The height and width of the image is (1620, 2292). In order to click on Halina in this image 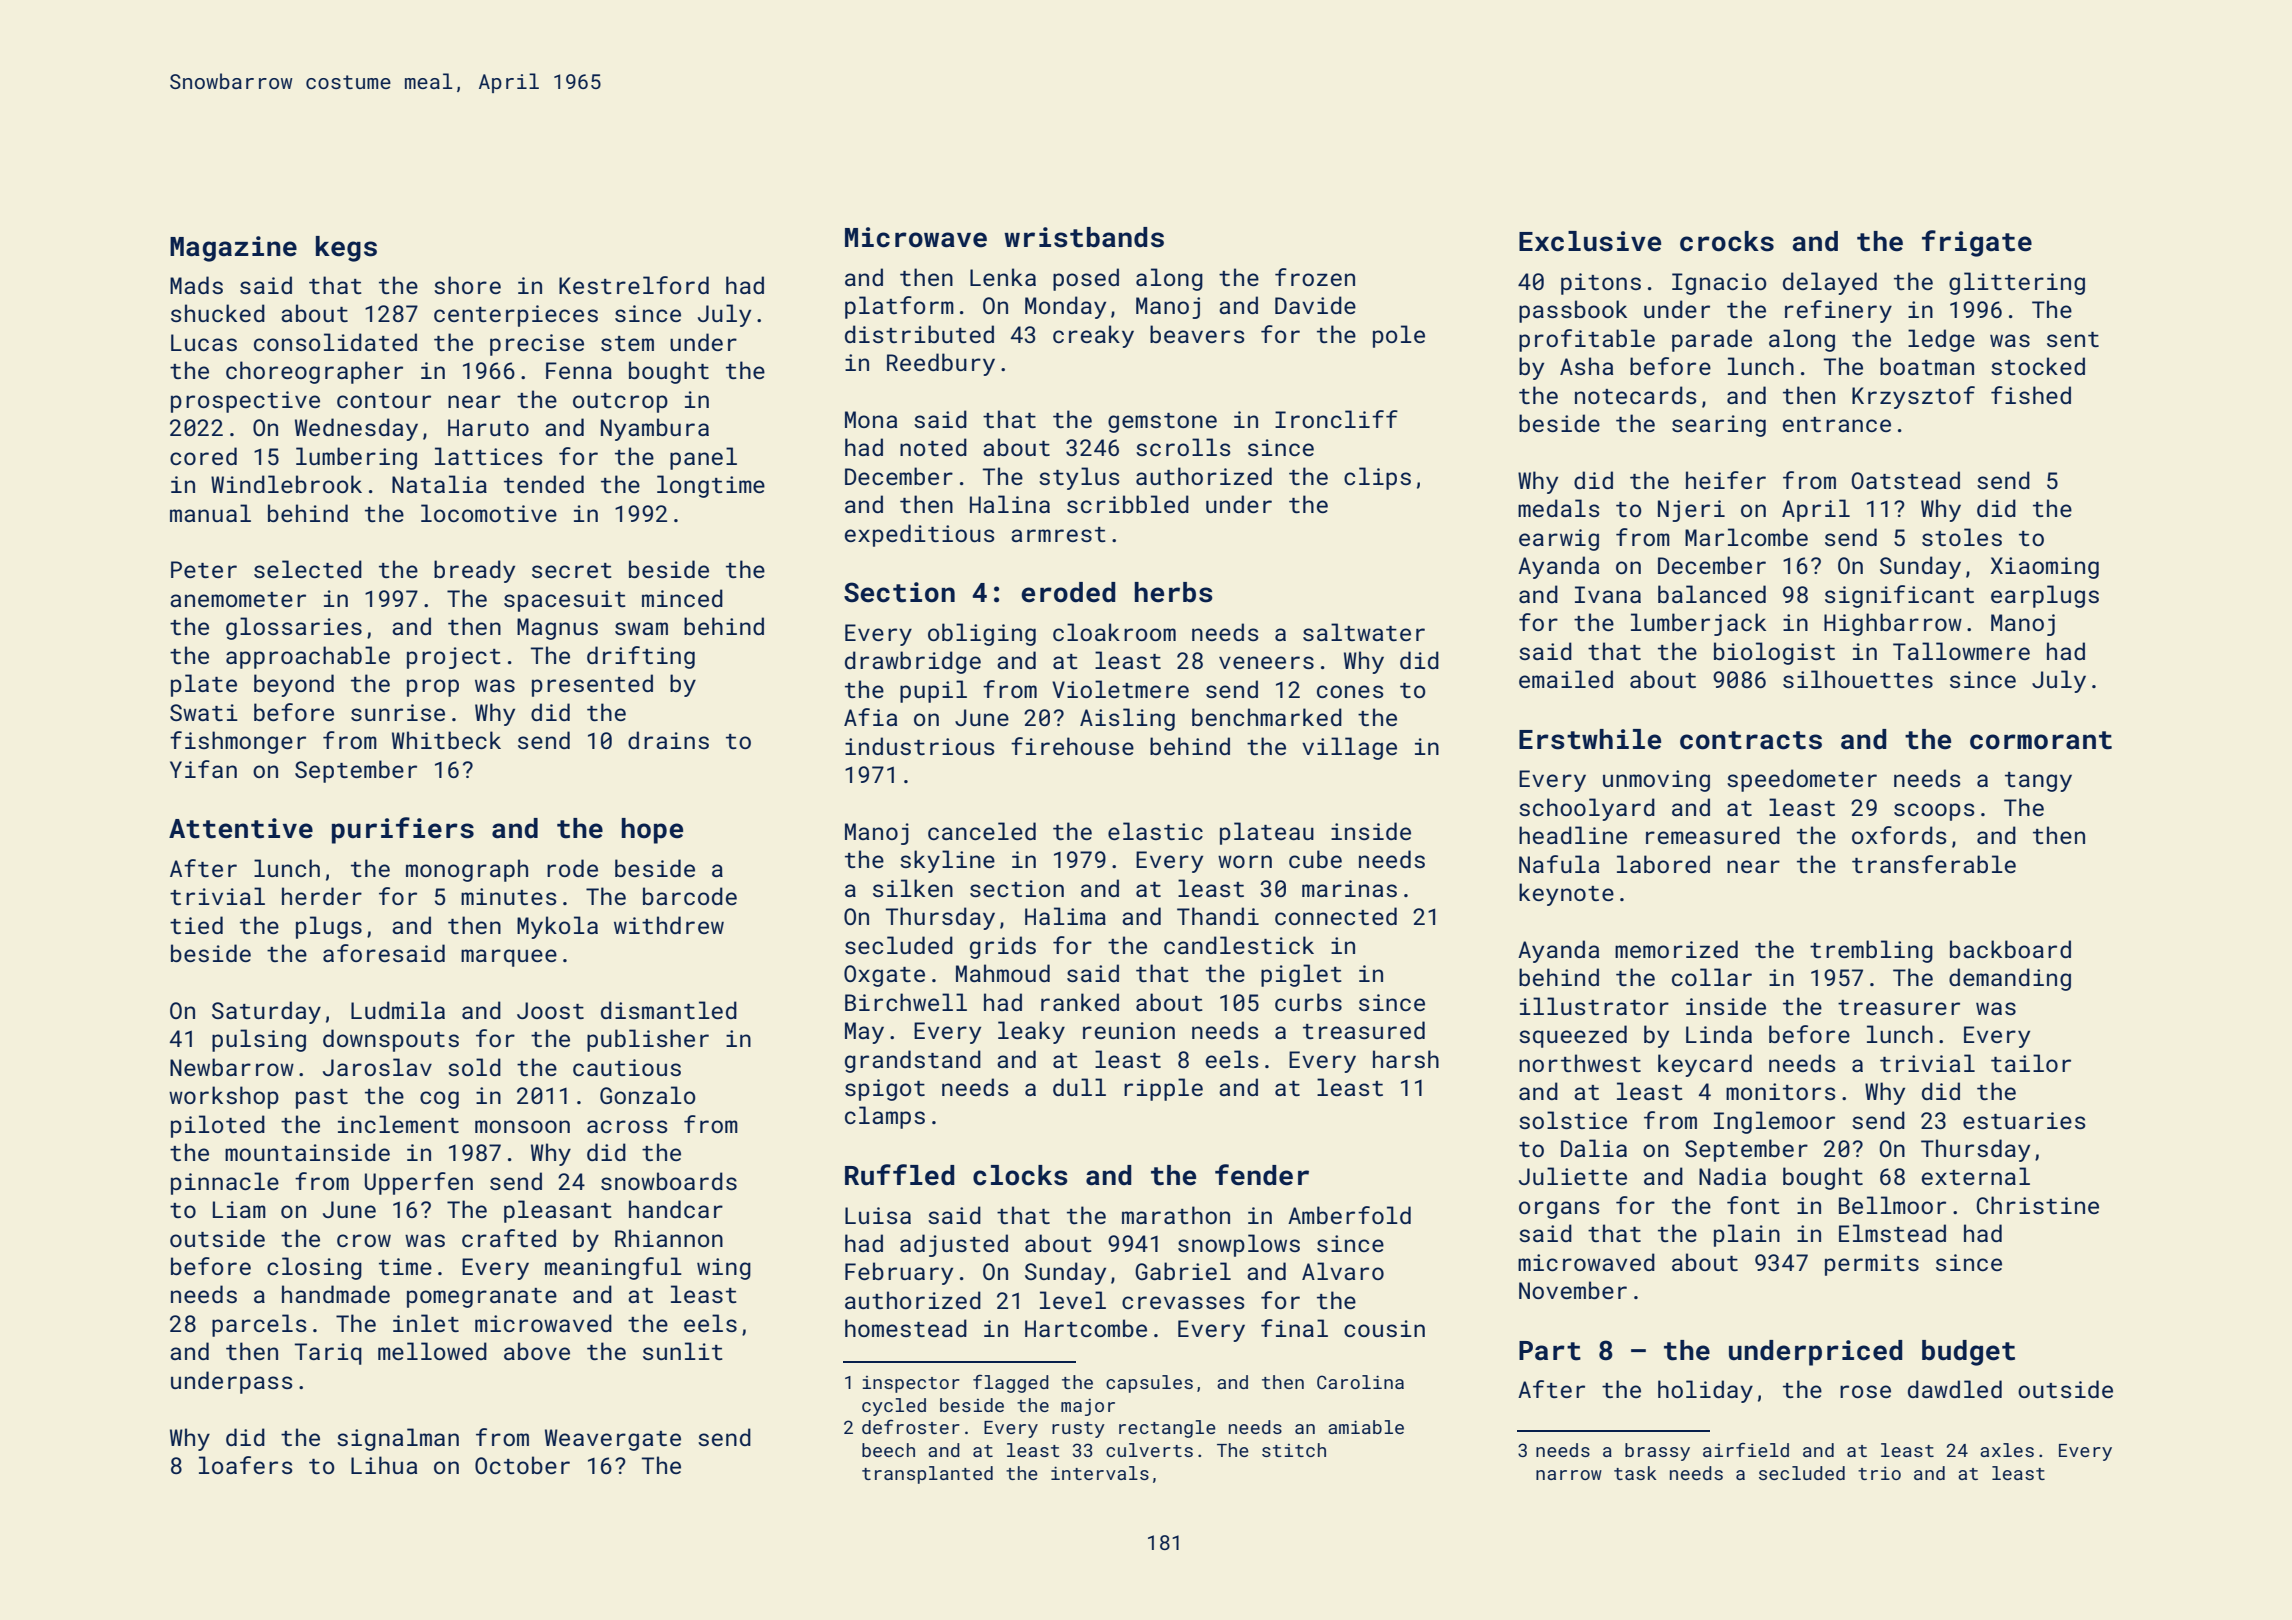, I will do `click(1010, 504)`.
